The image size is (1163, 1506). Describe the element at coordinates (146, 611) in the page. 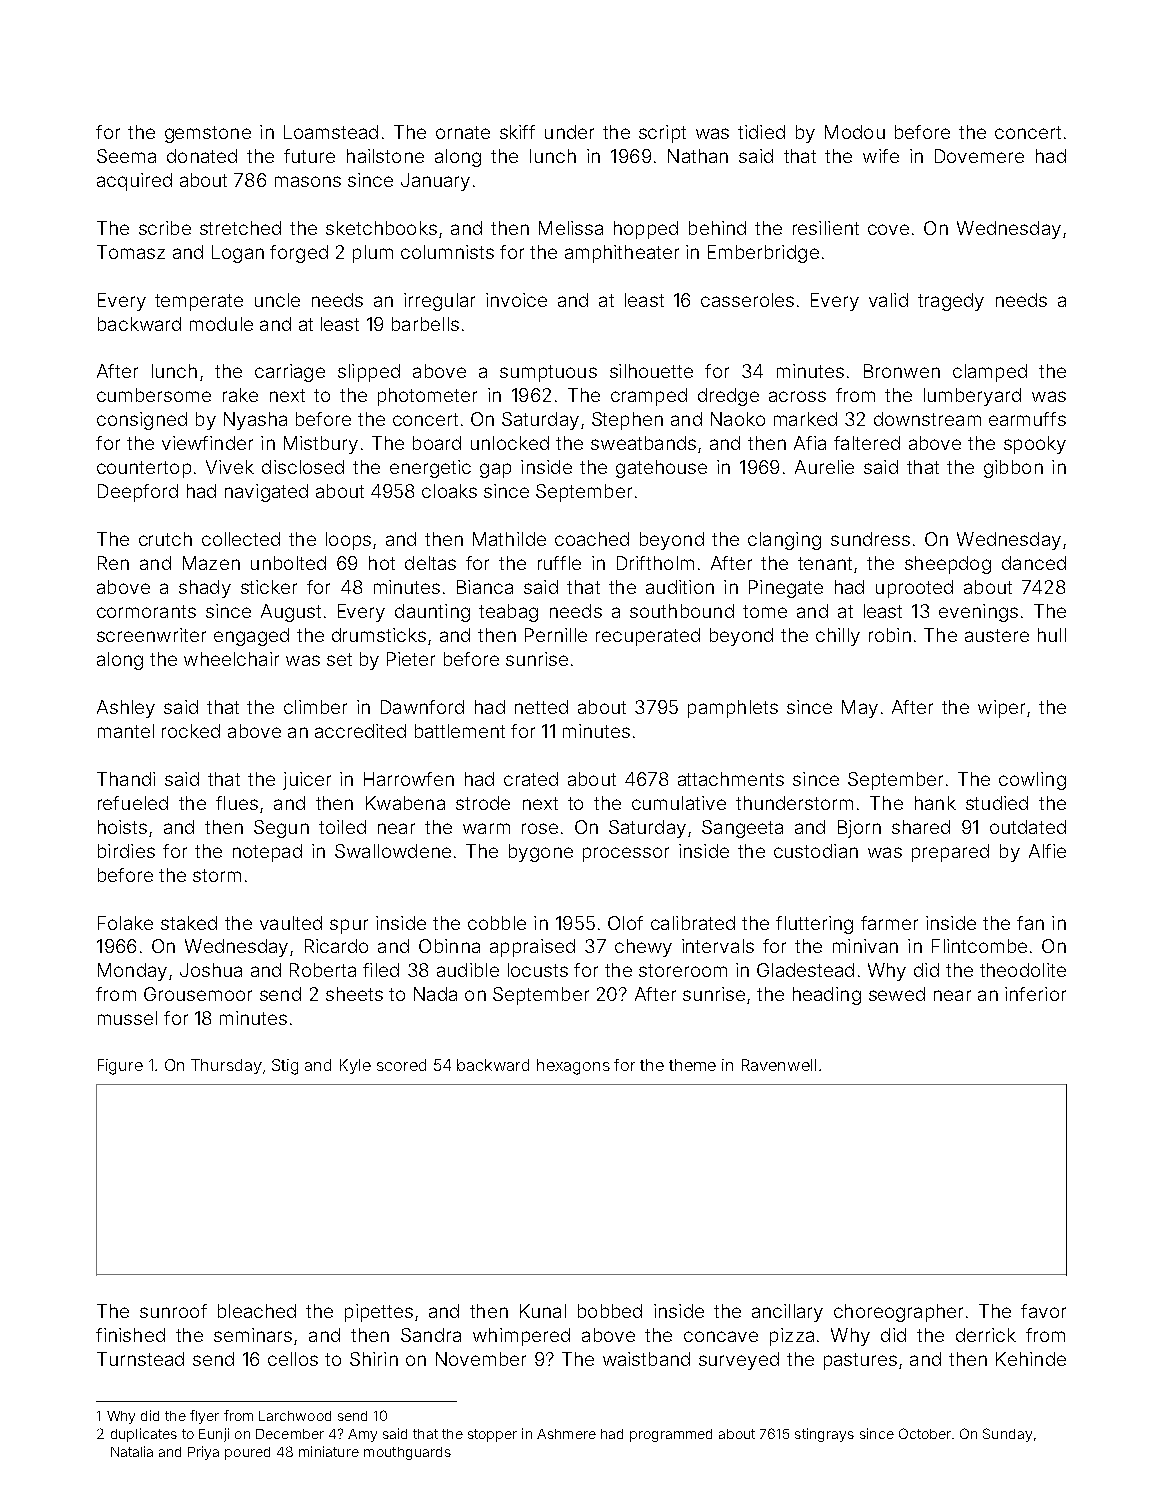

I see `cormorants` at that location.
